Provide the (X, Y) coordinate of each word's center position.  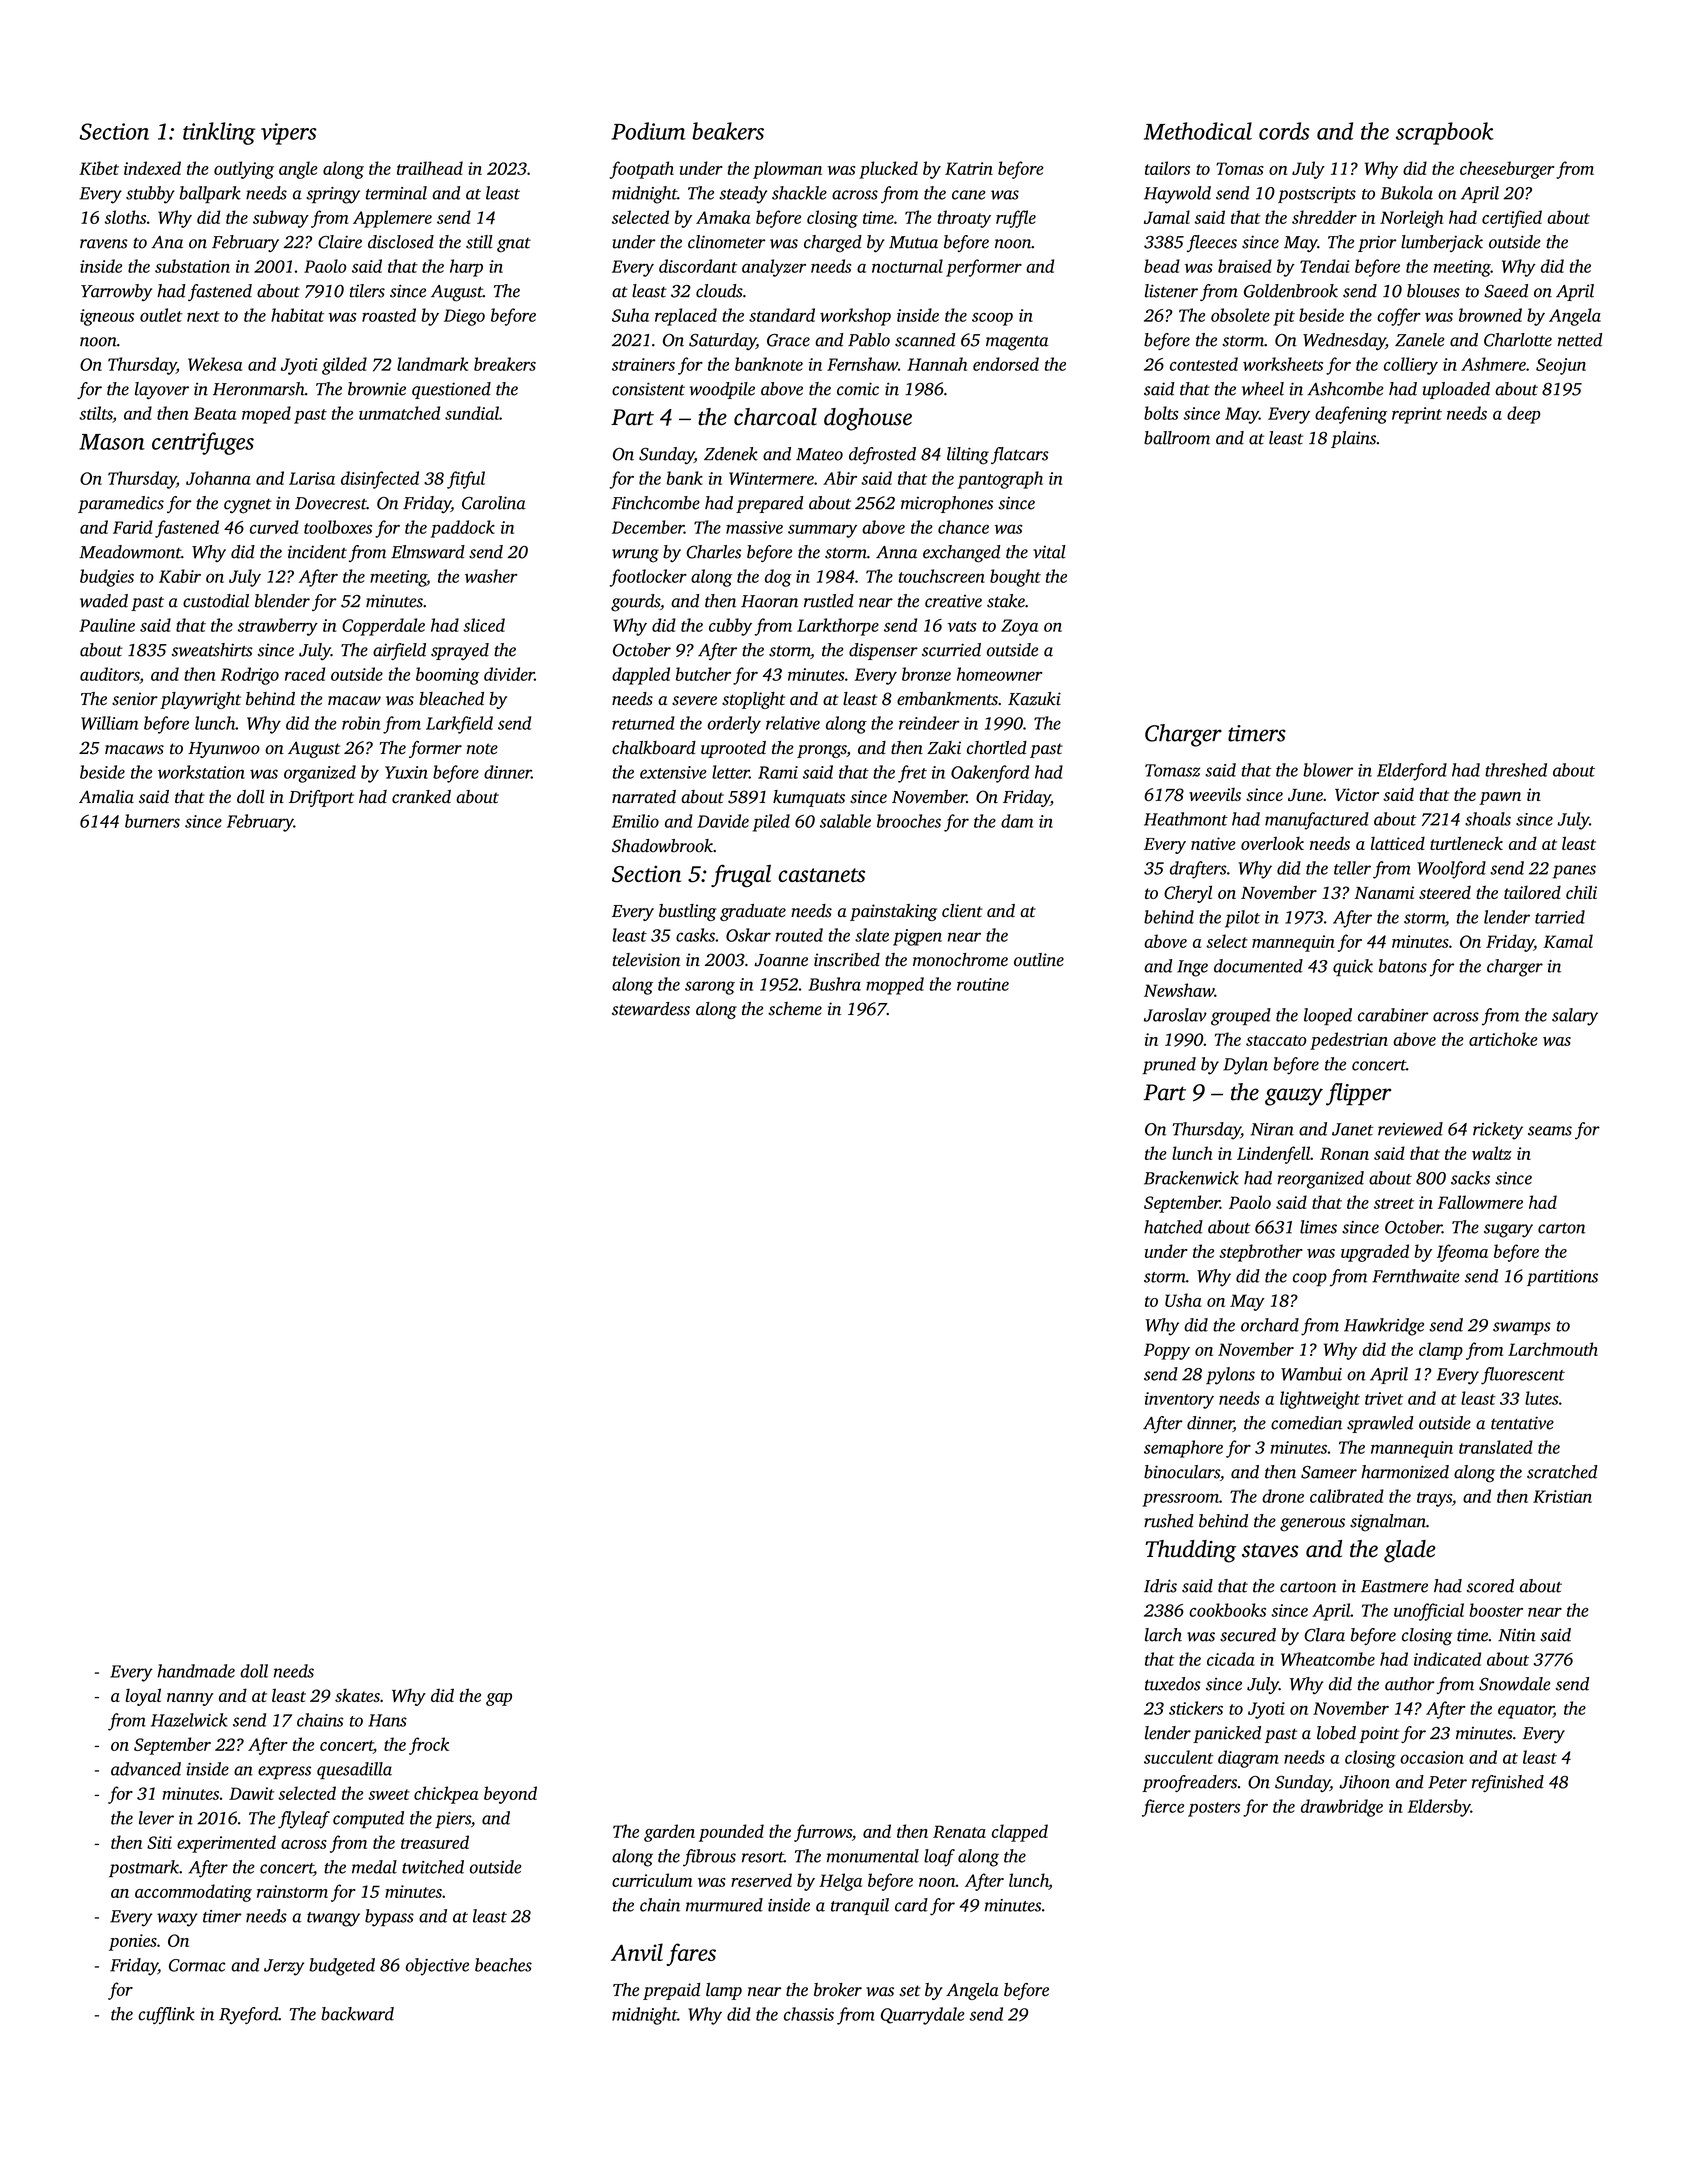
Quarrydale (923, 2016)
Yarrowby (116, 292)
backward (357, 2014)
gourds (635, 603)
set (909, 1991)
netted (1580, 340)
